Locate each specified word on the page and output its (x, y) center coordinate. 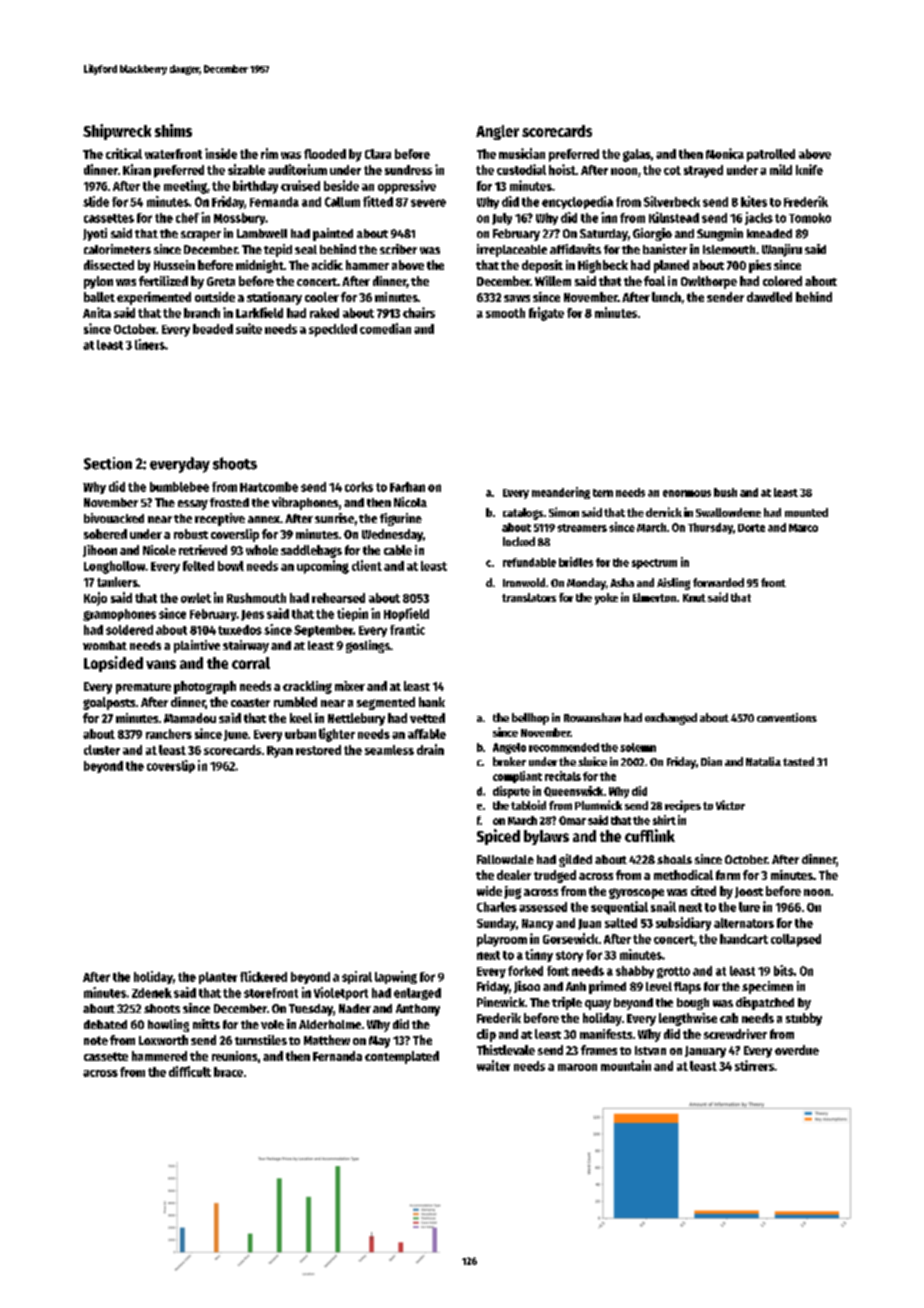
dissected (109, 265)
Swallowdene (728, 512)
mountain (626, 1065)
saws (517, 298)
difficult (190, 1071)
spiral (357, 977)
